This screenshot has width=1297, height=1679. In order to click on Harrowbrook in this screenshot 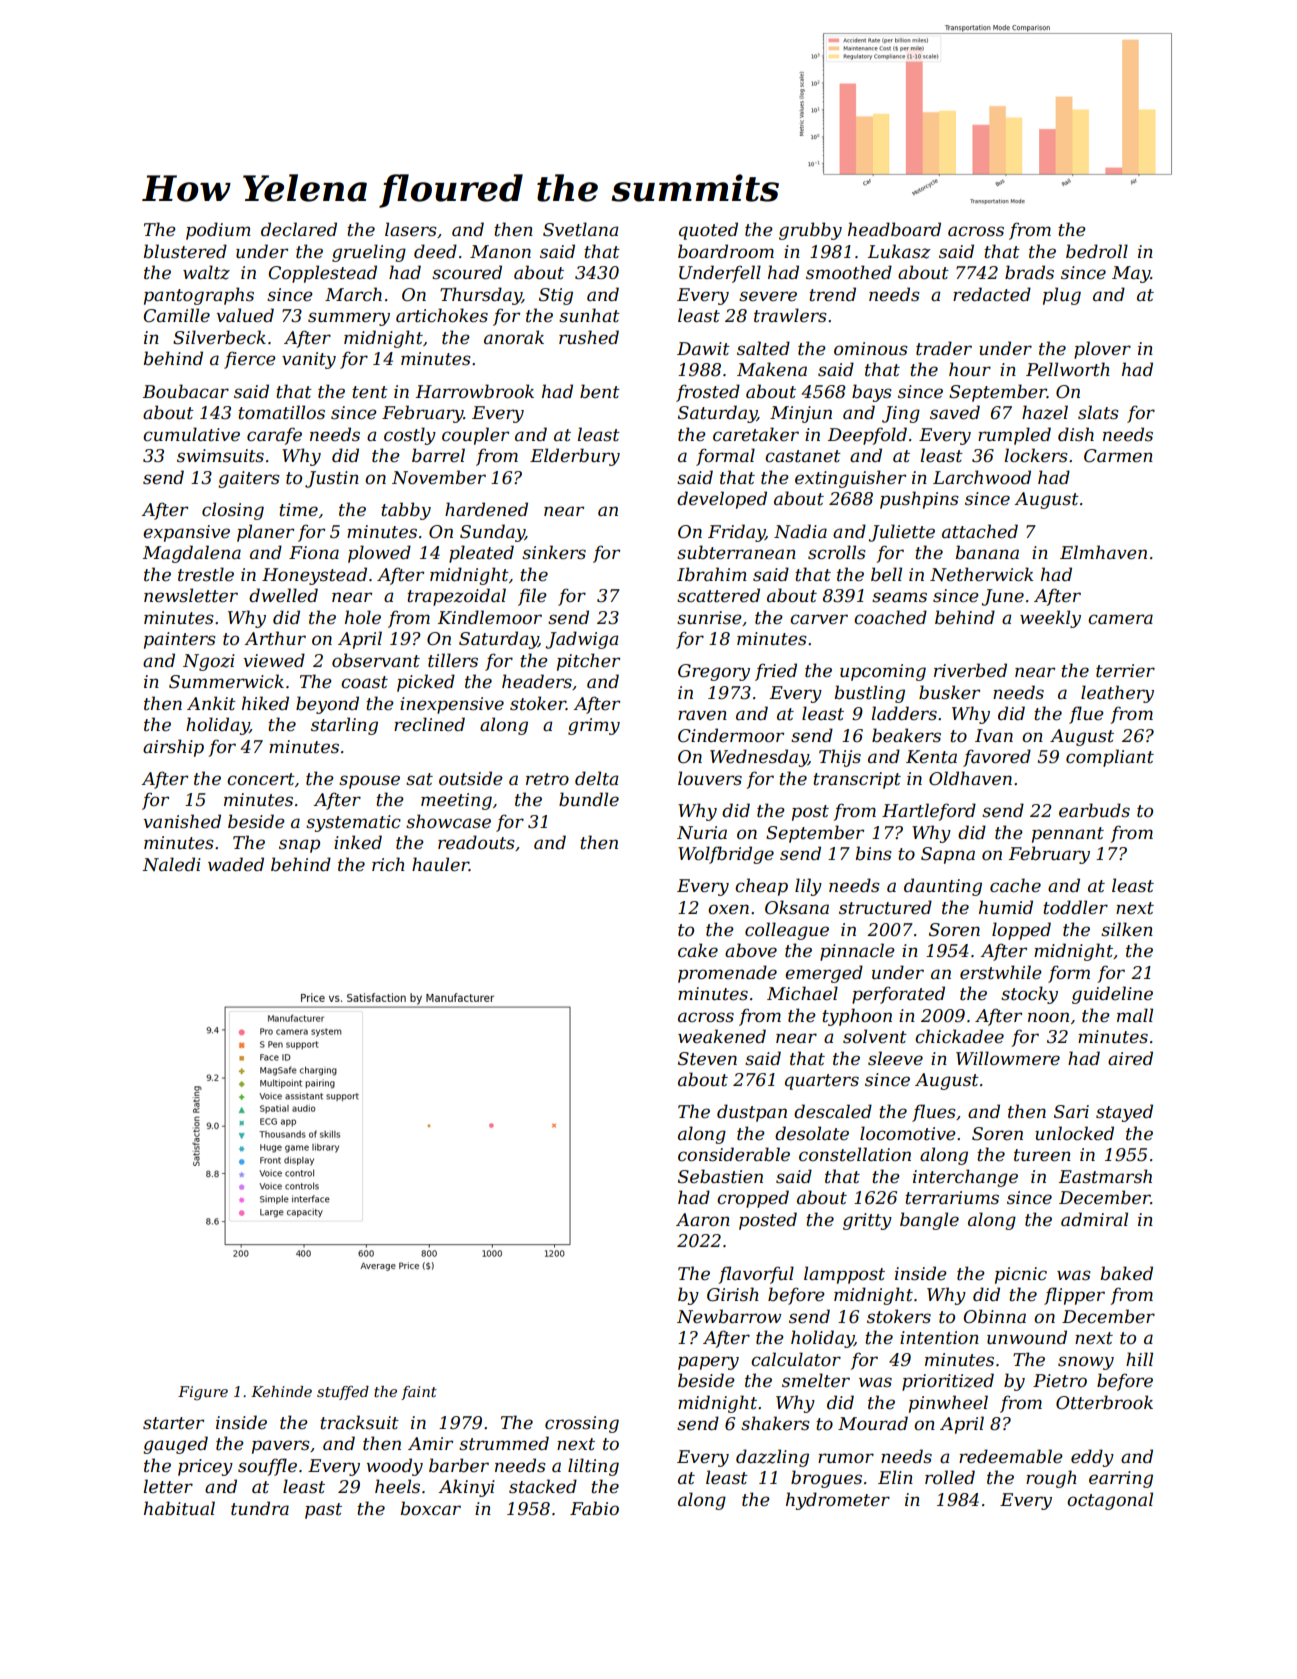, I will do `click(475, 391)`.
